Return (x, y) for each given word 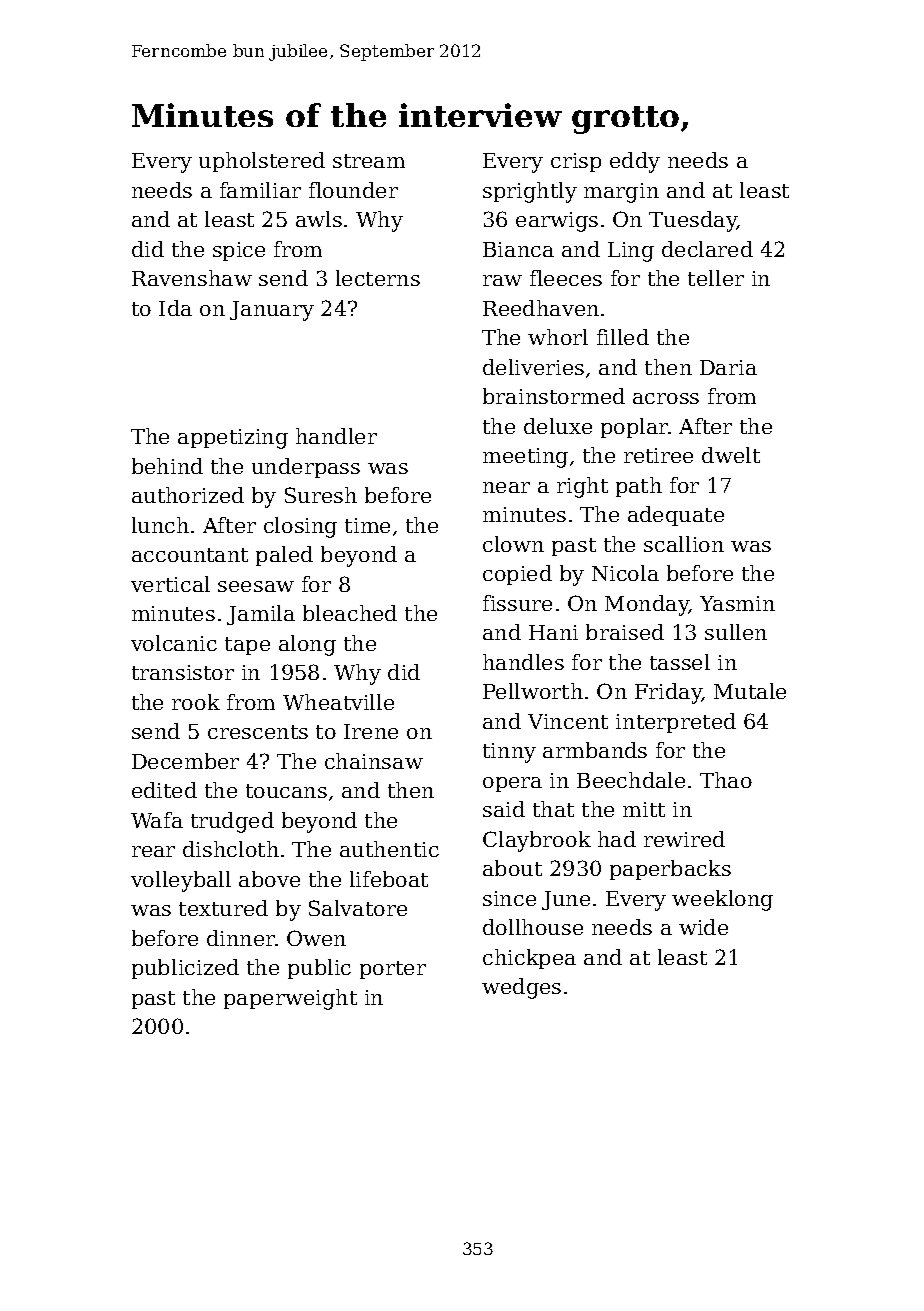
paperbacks (670, 870)
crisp (576, 162)
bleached (350, 613)
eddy (635, 162)
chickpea (529, 959)
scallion (684, 544)
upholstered (262, 162)
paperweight (290, 999)
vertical (170, 584)
